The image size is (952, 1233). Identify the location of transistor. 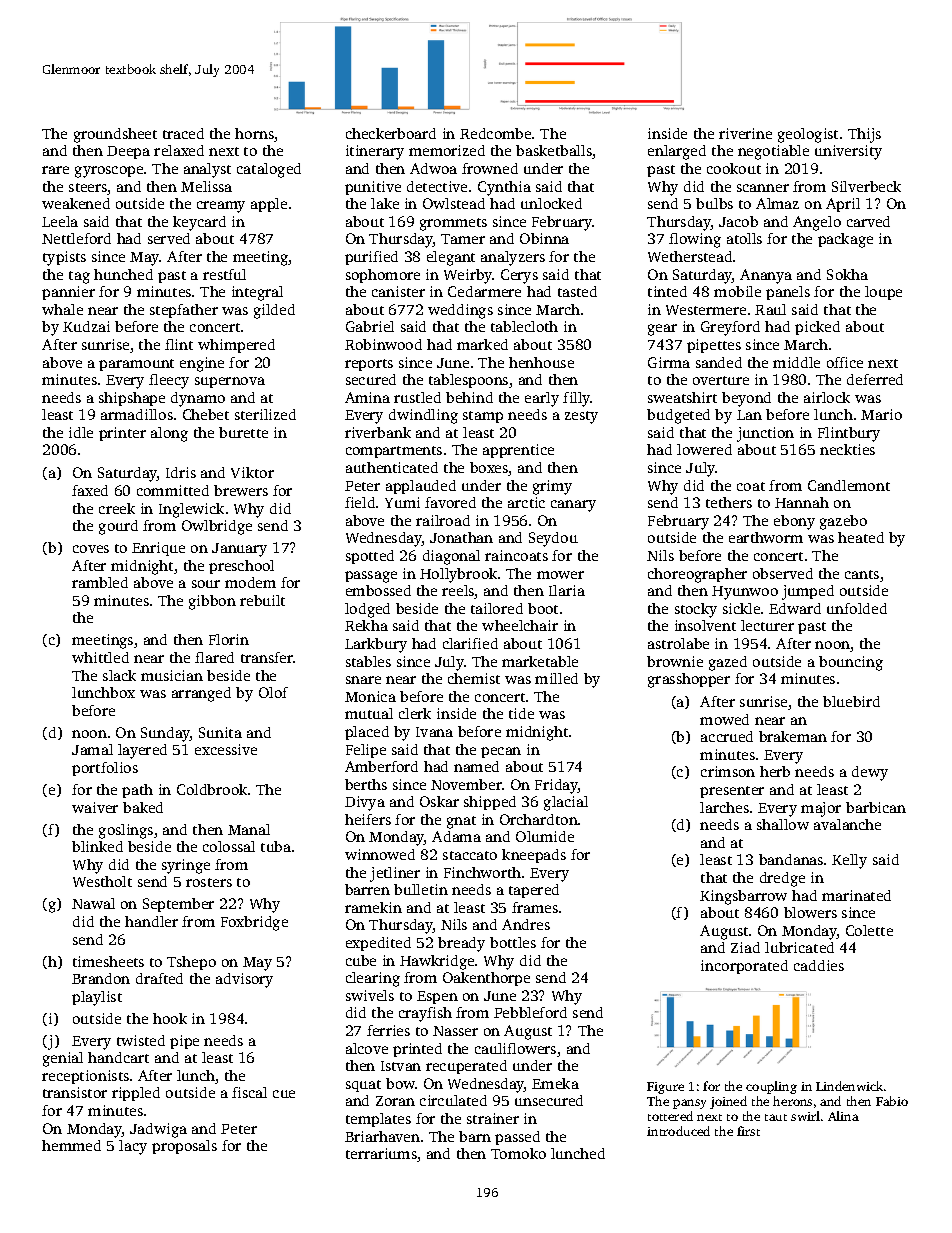
(75, 1092).
